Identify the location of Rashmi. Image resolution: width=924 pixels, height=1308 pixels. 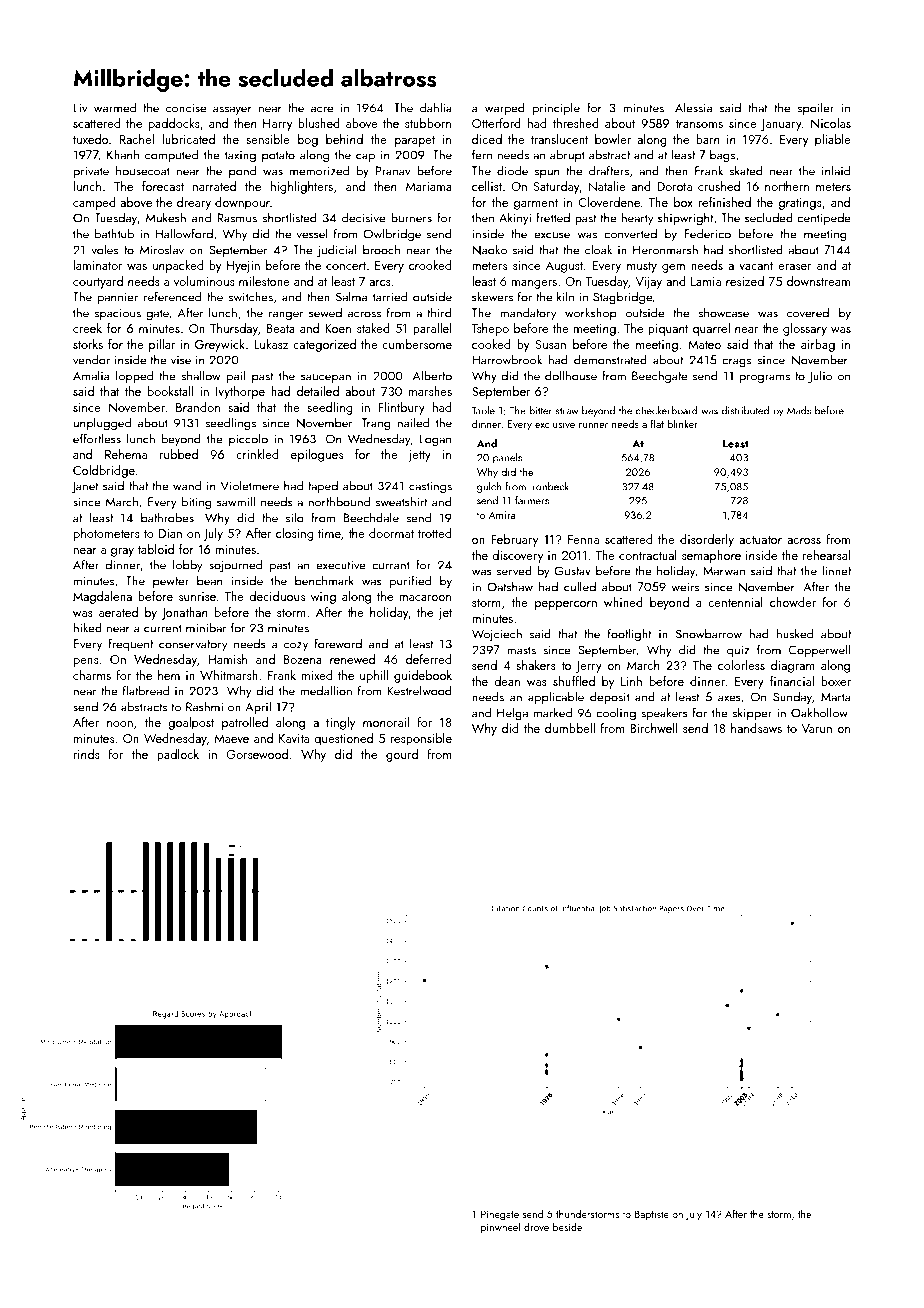
(204, 706).
